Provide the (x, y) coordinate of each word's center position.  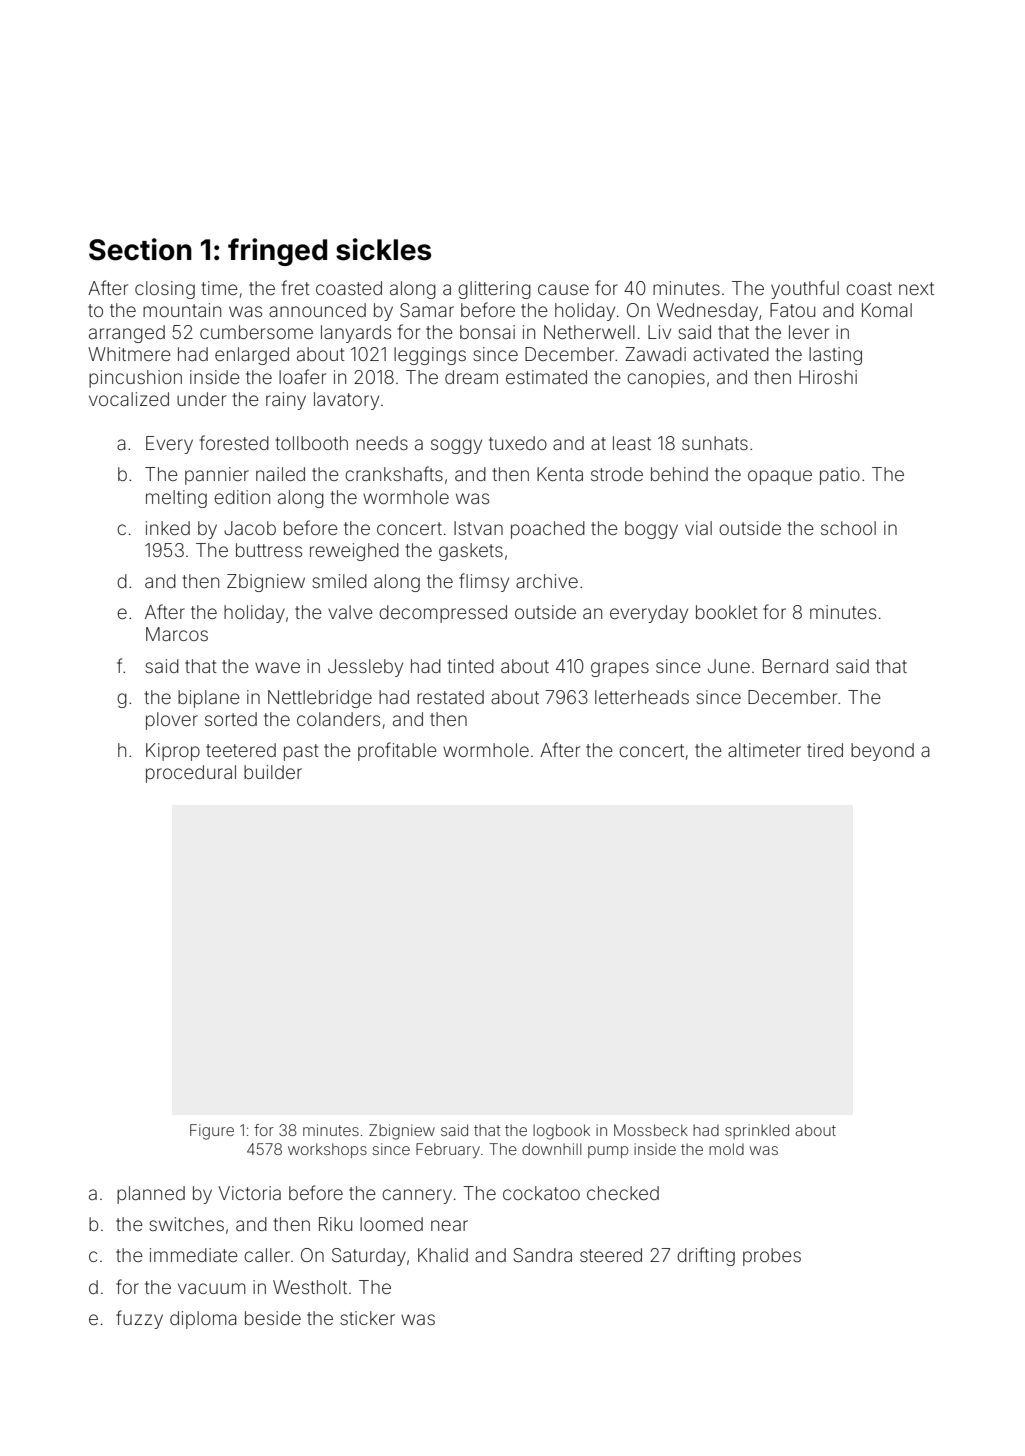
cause (563, 289)
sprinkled (757, 1131)
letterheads (642, 697)
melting (176, 499)
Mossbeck (651, 1130)
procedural (191, 774)
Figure (212, 1132)
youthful (805, 289)
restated (450, 697)
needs (382, 443)
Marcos (177, 634)
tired (825, 750)
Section (140, 249)
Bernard (795, 666)
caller (267, 1255)
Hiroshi (828, 377)
